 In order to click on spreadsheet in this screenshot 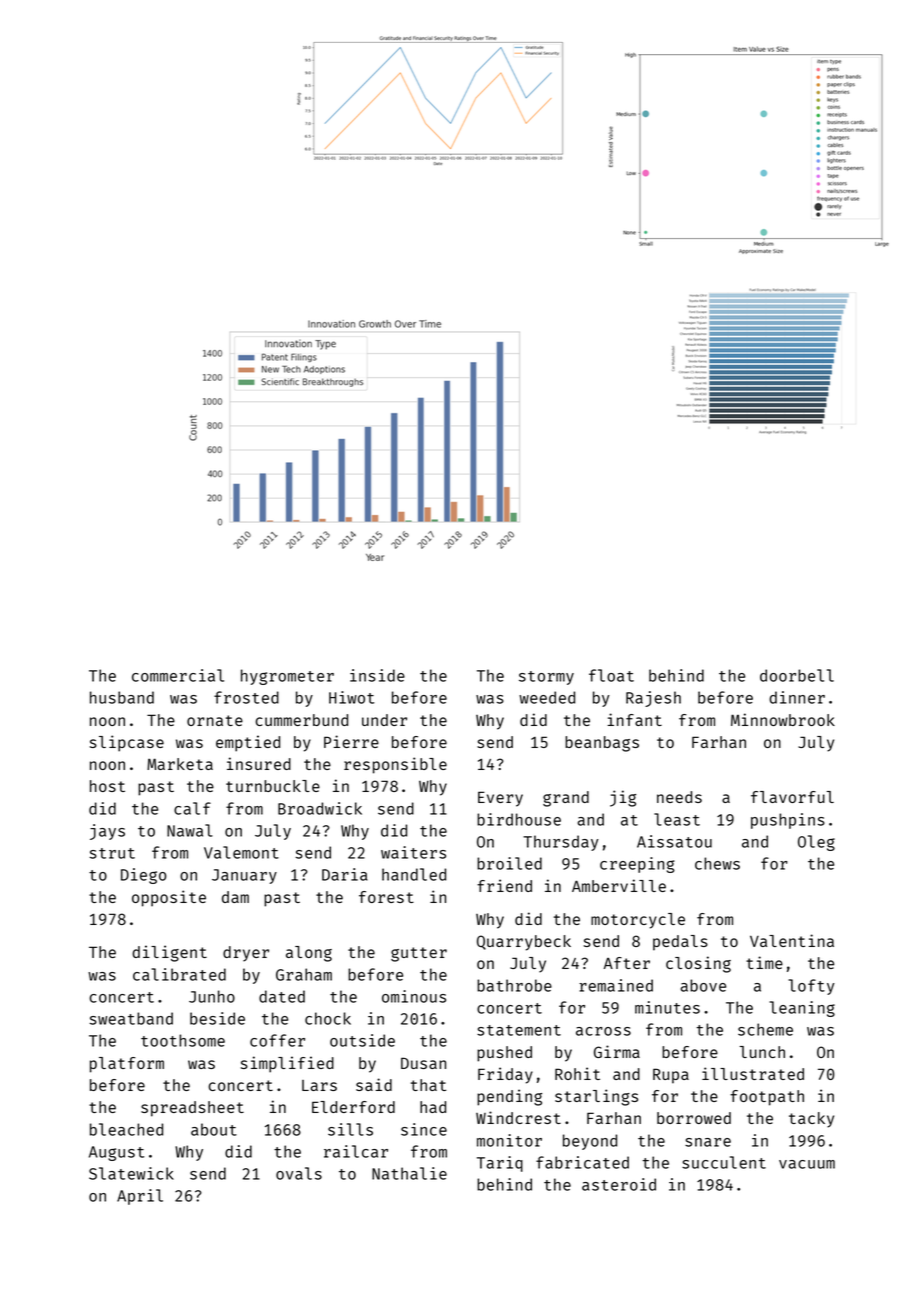, I will do `click(192, 1109)`.
